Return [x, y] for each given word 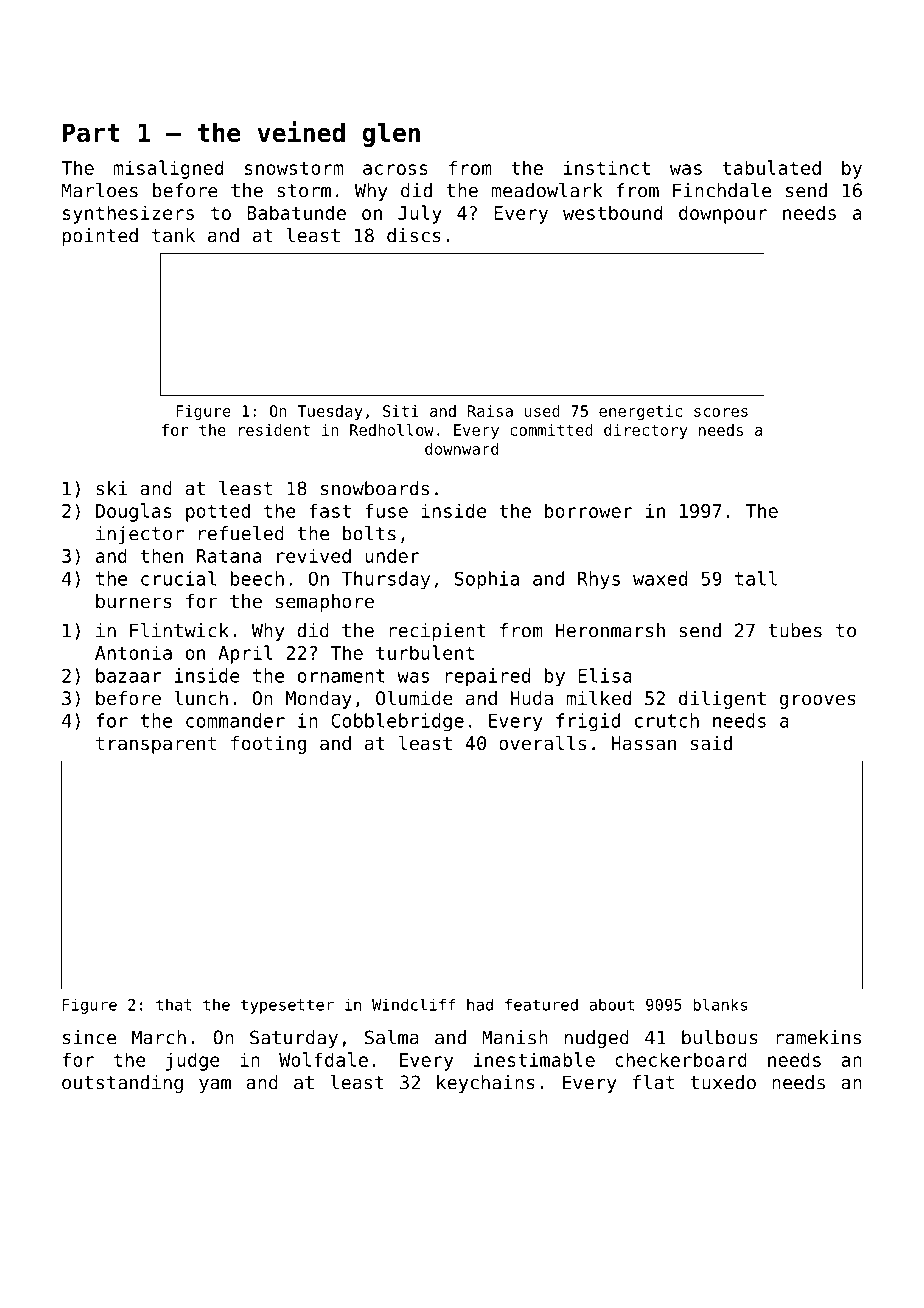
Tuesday [330, 412]
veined [301, 131]
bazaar [129, 675]
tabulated [771, 167]
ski [111, 488]
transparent [156, 745]
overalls [542, 742]
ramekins [818, 1037]
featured [541, 1004]
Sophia [487, 580]
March [159, 1037]
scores [721, 412]
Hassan [643, 743]
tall [756, 578]
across [395, 169]
